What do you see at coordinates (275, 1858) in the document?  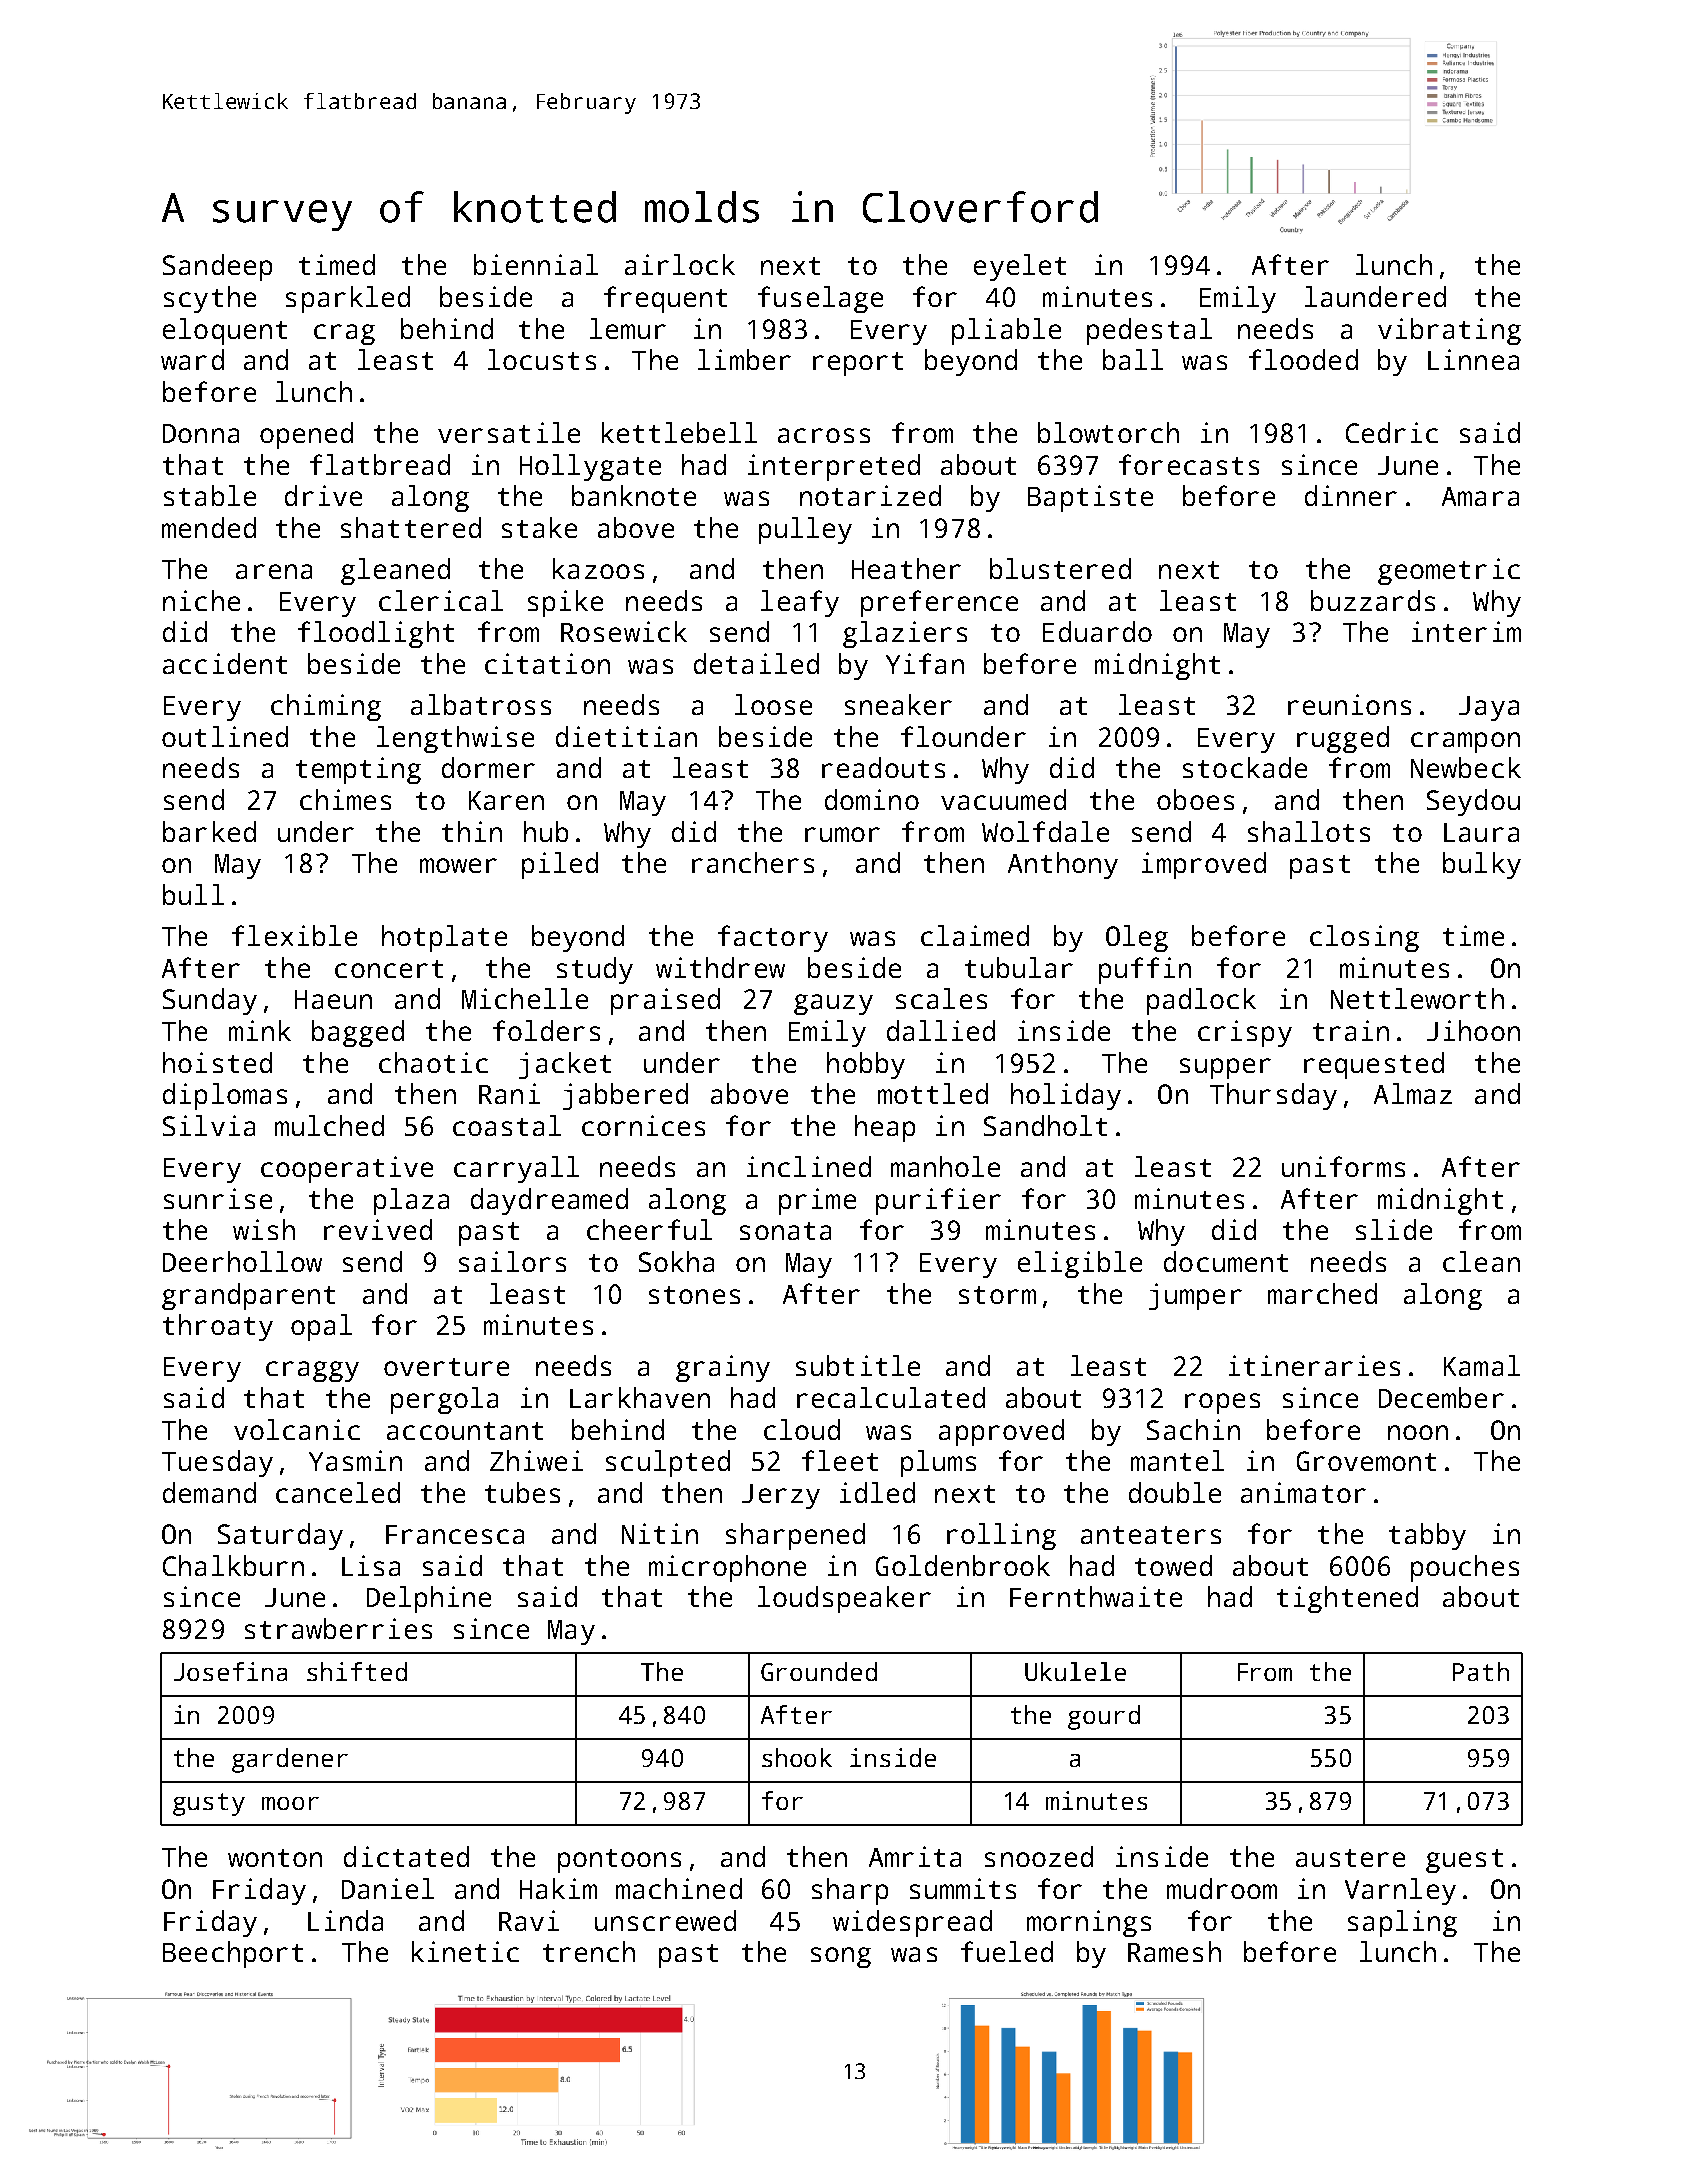 I see `wonton` at bounding box center [275, 1858].
